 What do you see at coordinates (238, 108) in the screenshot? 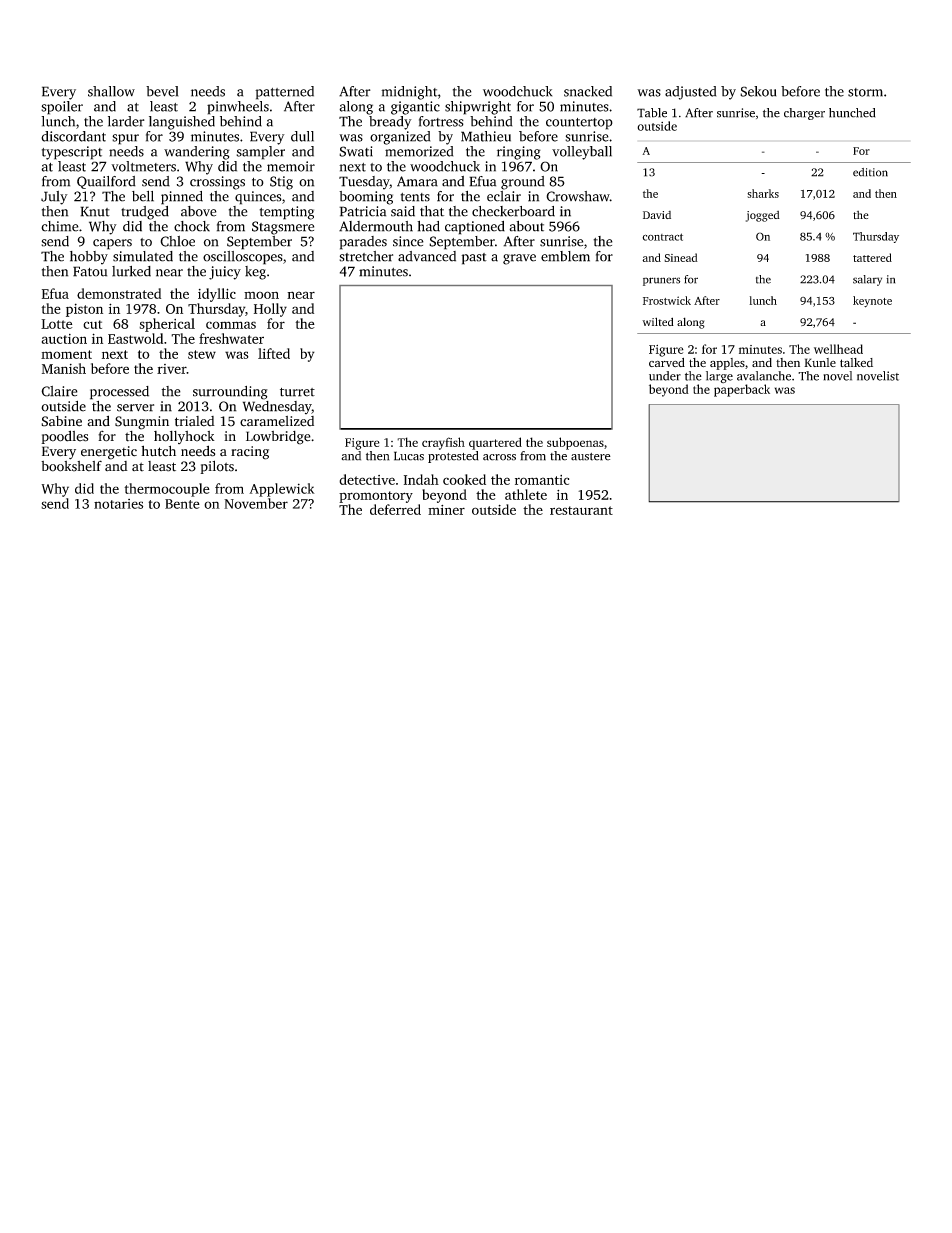
I see `pinwheels` at bounding box center [238, 108].
